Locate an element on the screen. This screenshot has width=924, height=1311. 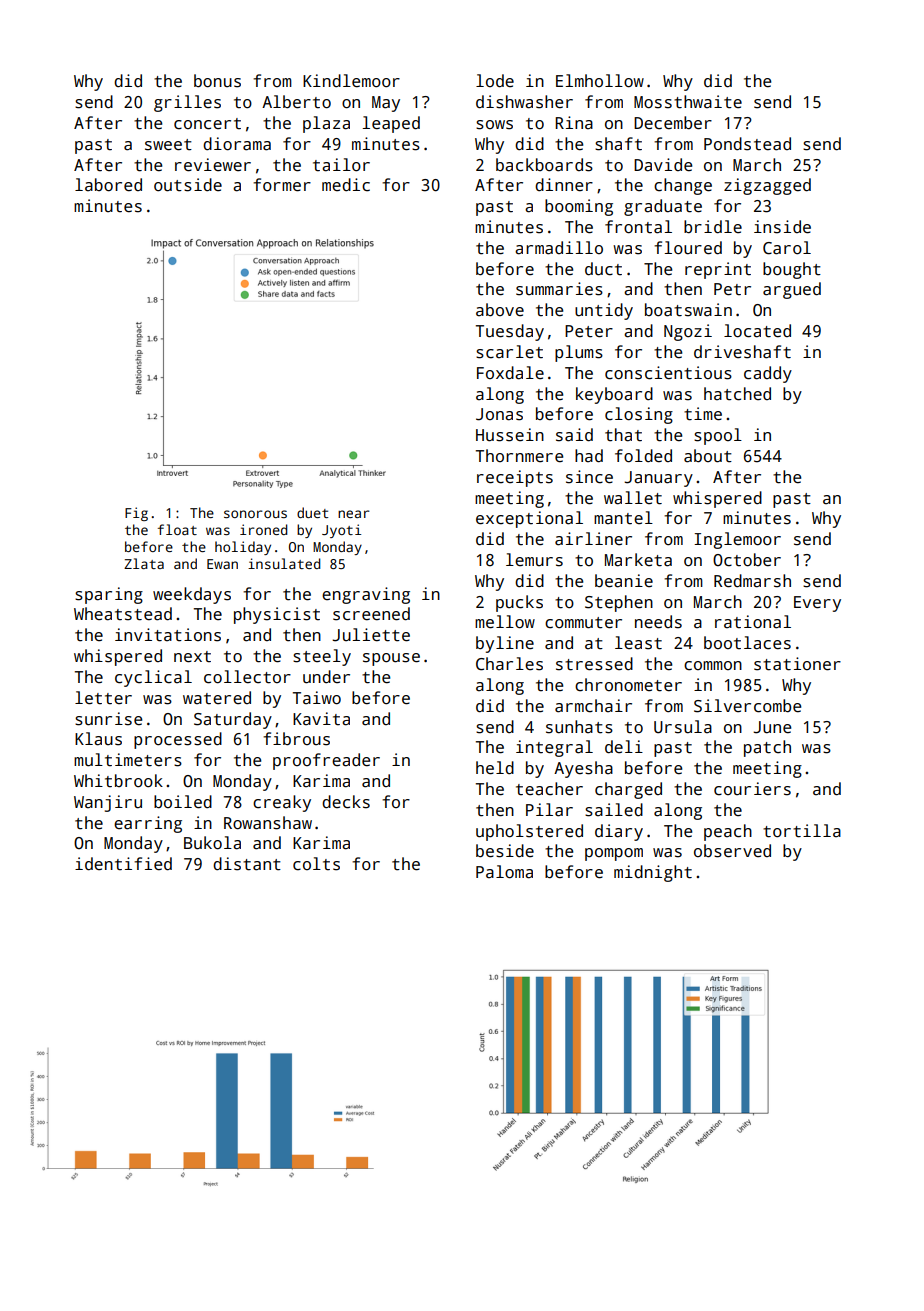
Marketa is located at coordinates (638, 560).
